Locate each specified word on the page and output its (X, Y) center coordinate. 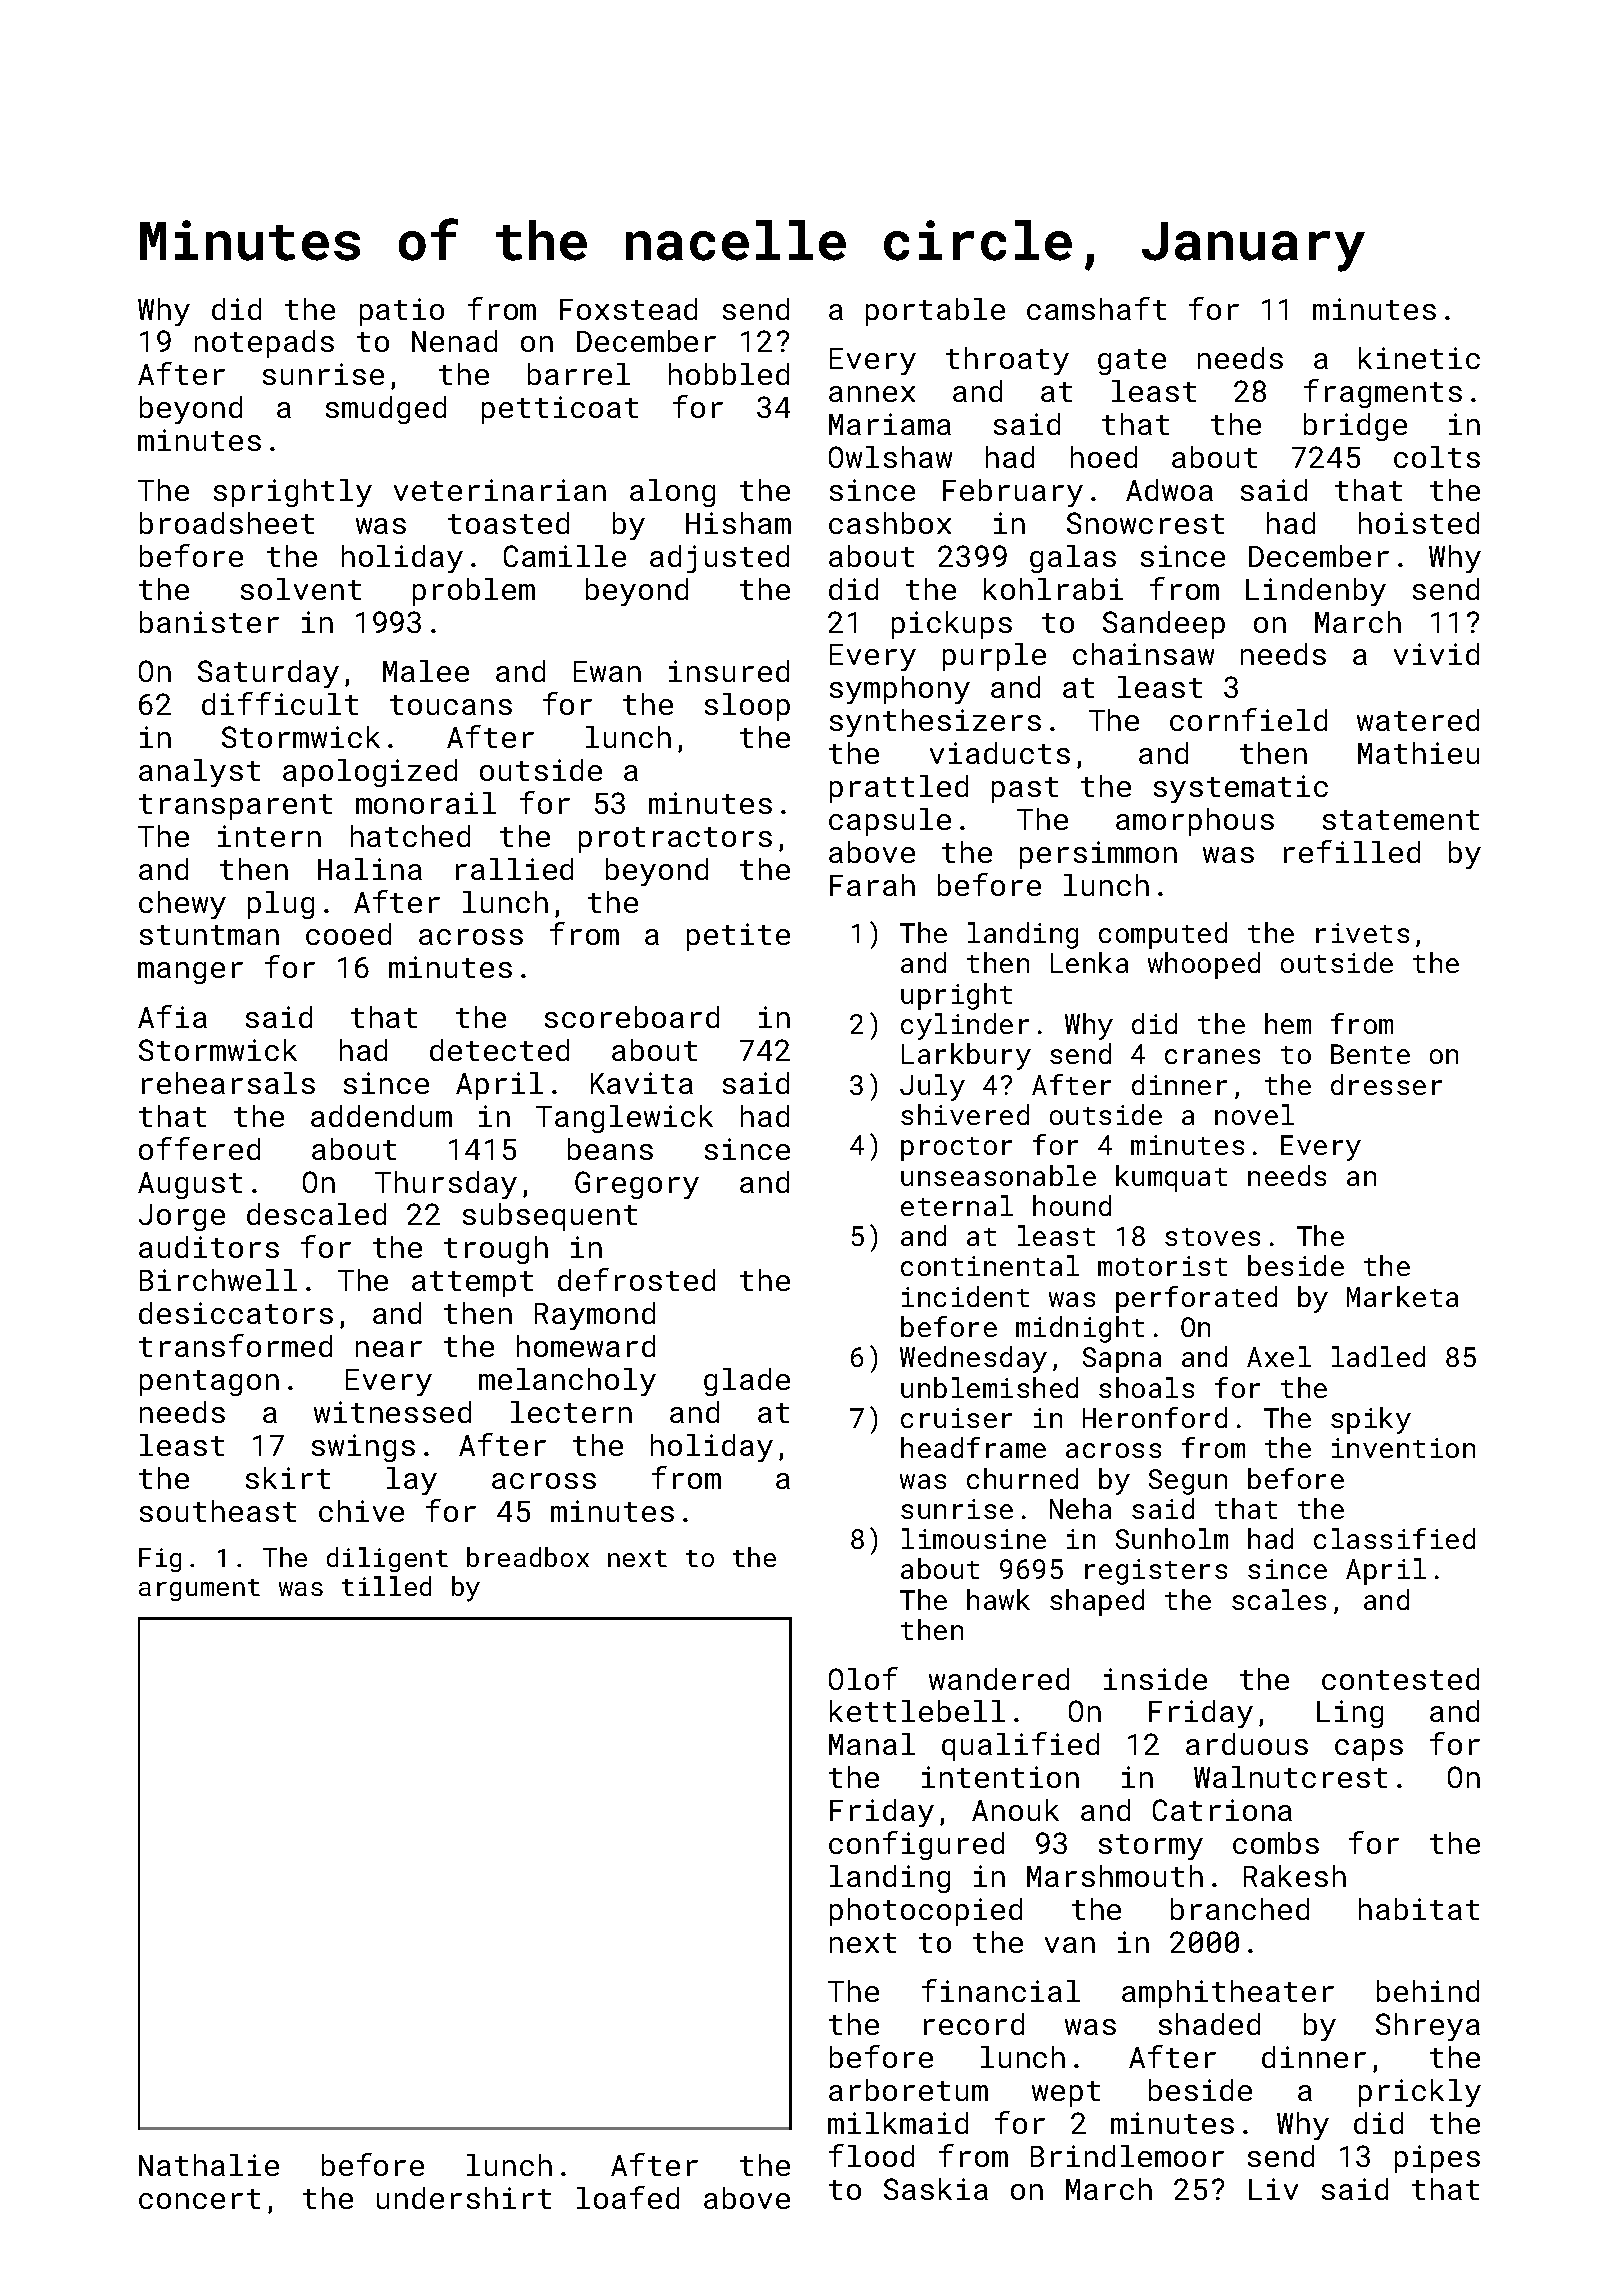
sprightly (293, 493)
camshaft (1096, 308)
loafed (628, 2197)
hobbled (729, 374)
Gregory (637, 1185)
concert (199, 2199)
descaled (316, 1214)
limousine (974, 1538)
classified (1394, 1538)
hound (1072, 1205)
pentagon (209, 1383)
